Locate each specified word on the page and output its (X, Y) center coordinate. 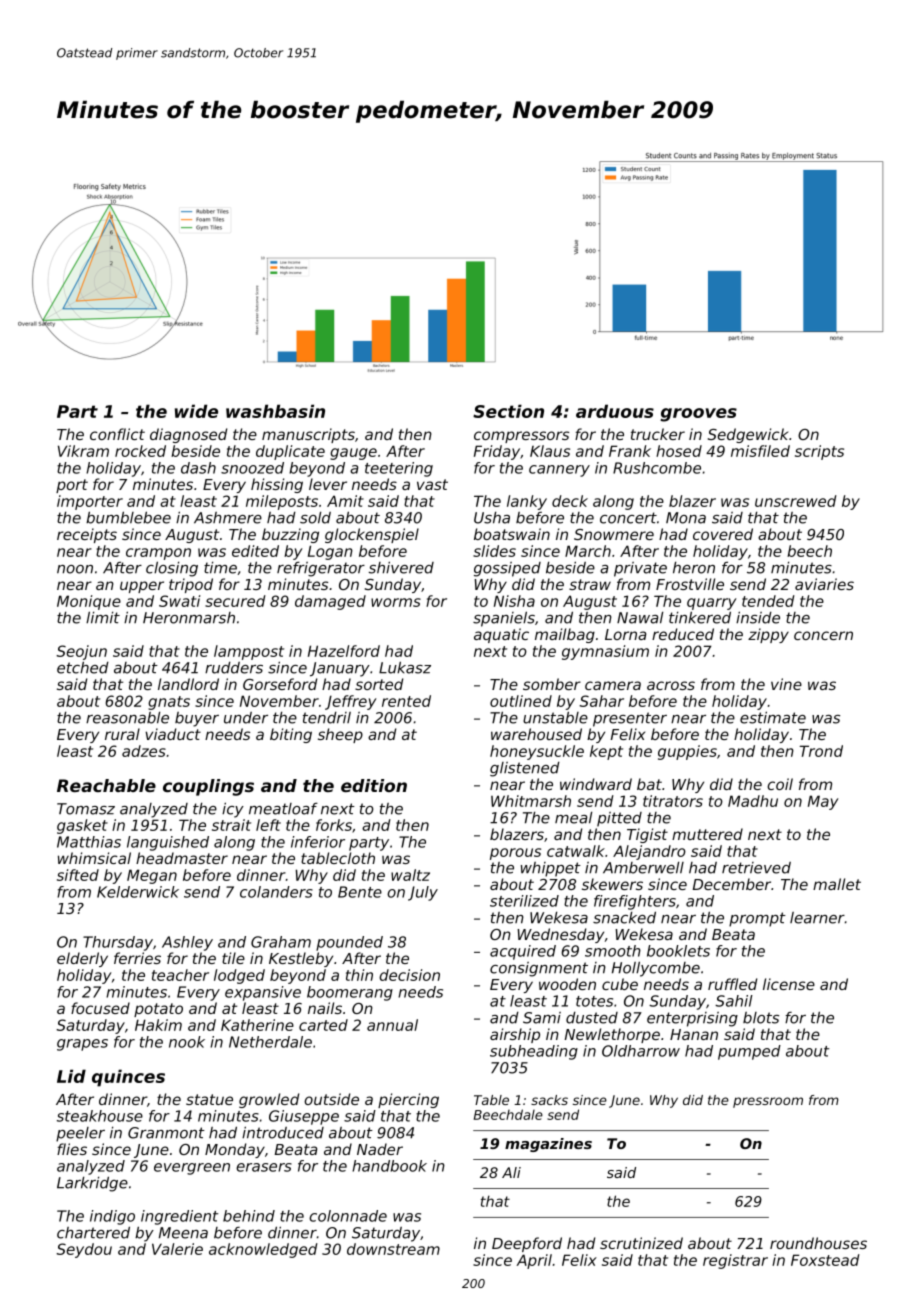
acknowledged (263, 1250)
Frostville (690, 584)
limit (103, 617)
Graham (281, 942)
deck (570, 501)
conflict (117, 434)
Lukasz (405, 667)
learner (817, 918)
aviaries (824, 584)
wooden (567, 984)
